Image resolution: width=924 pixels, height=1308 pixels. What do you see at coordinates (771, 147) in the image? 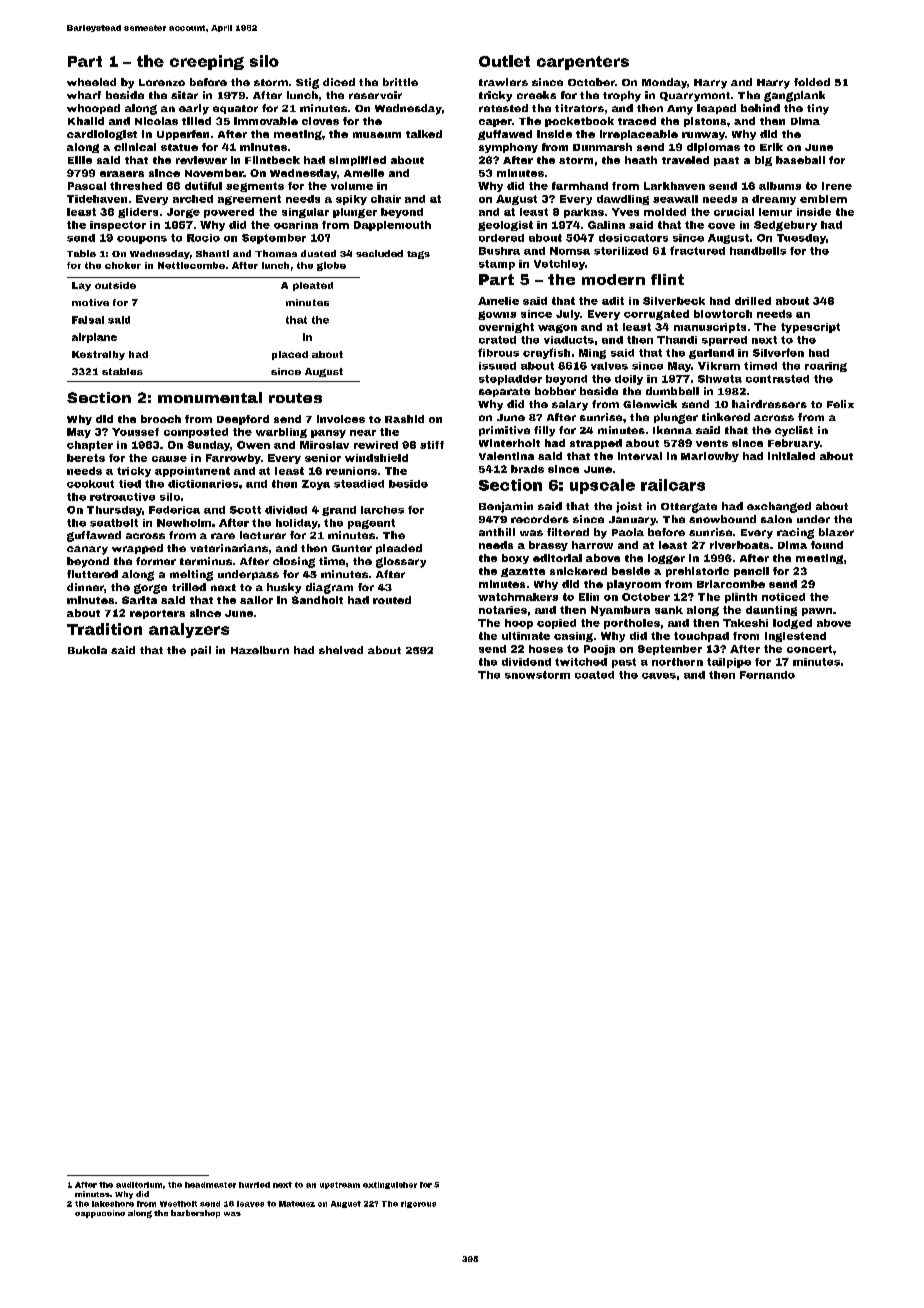
I see `Erik` at bounding box center [771, 147].
